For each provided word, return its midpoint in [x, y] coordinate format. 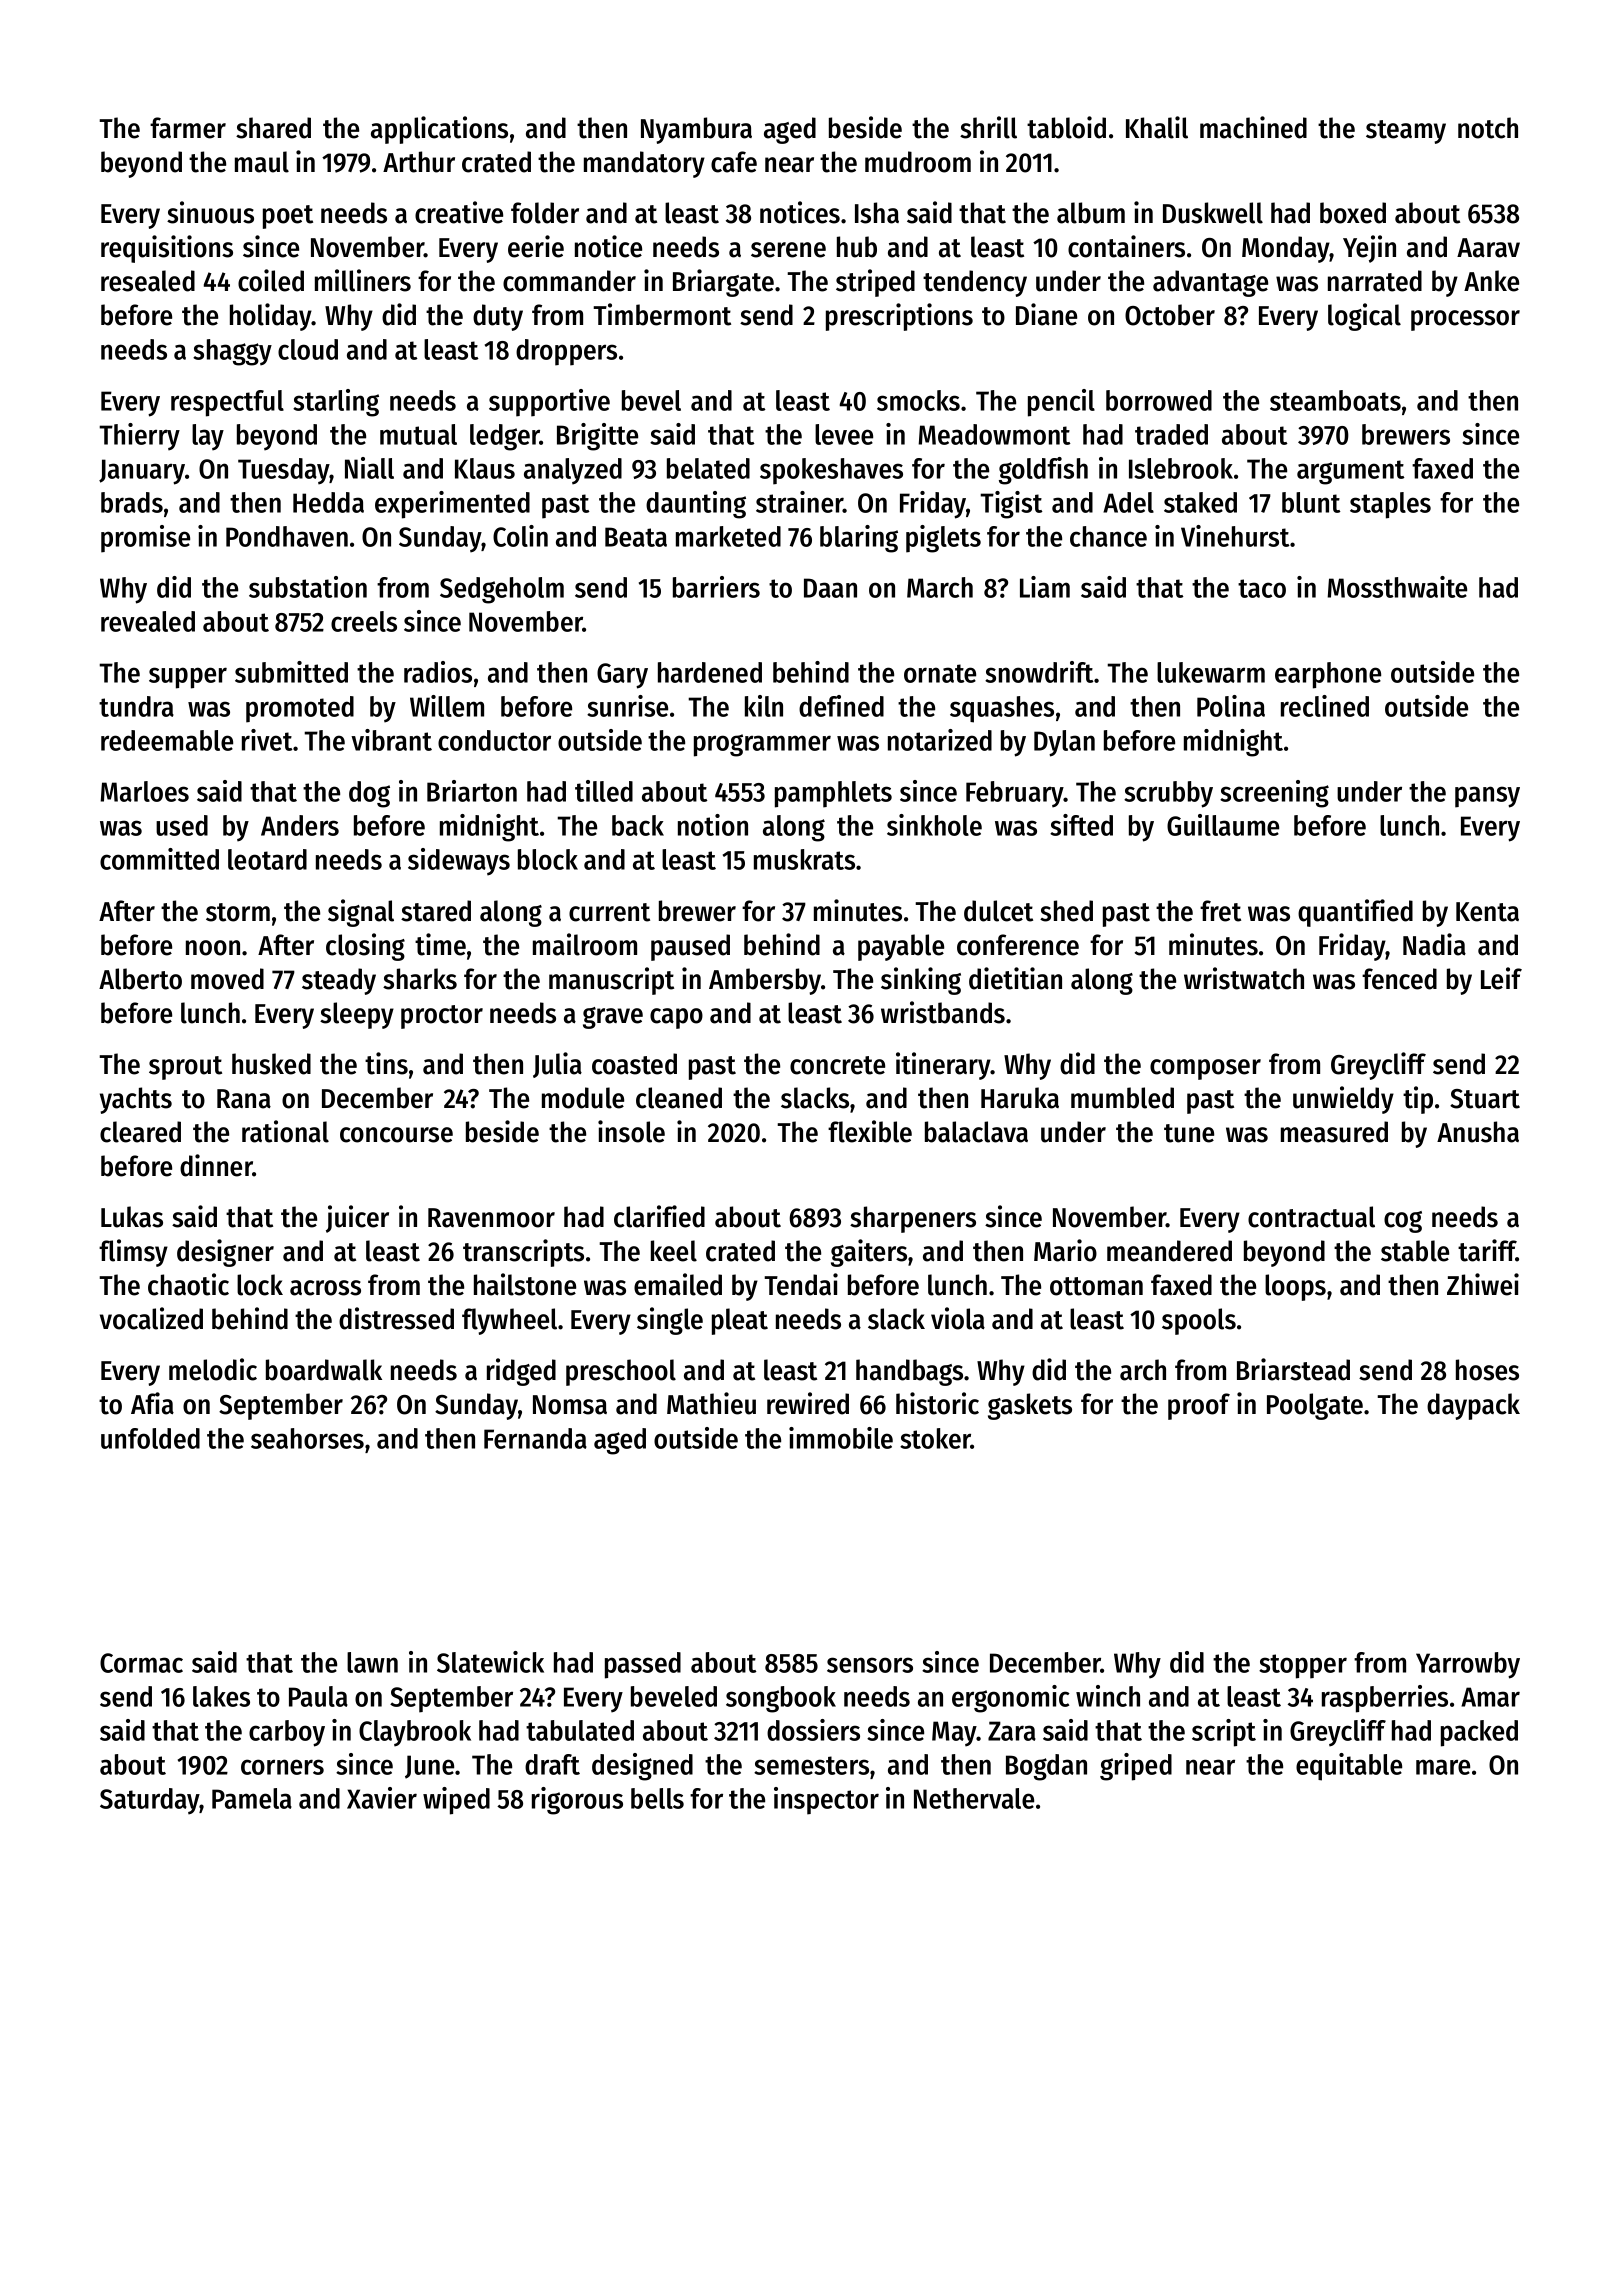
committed [159, 859]
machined [1253, 127]
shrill [988, 127]
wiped [456, 1801]
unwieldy [1343, 1100]
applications [439, 130]
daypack [1473, 1406]
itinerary [943, 1066]
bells [657, 1798]
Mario [1065, 1250]
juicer [357, 1219]
